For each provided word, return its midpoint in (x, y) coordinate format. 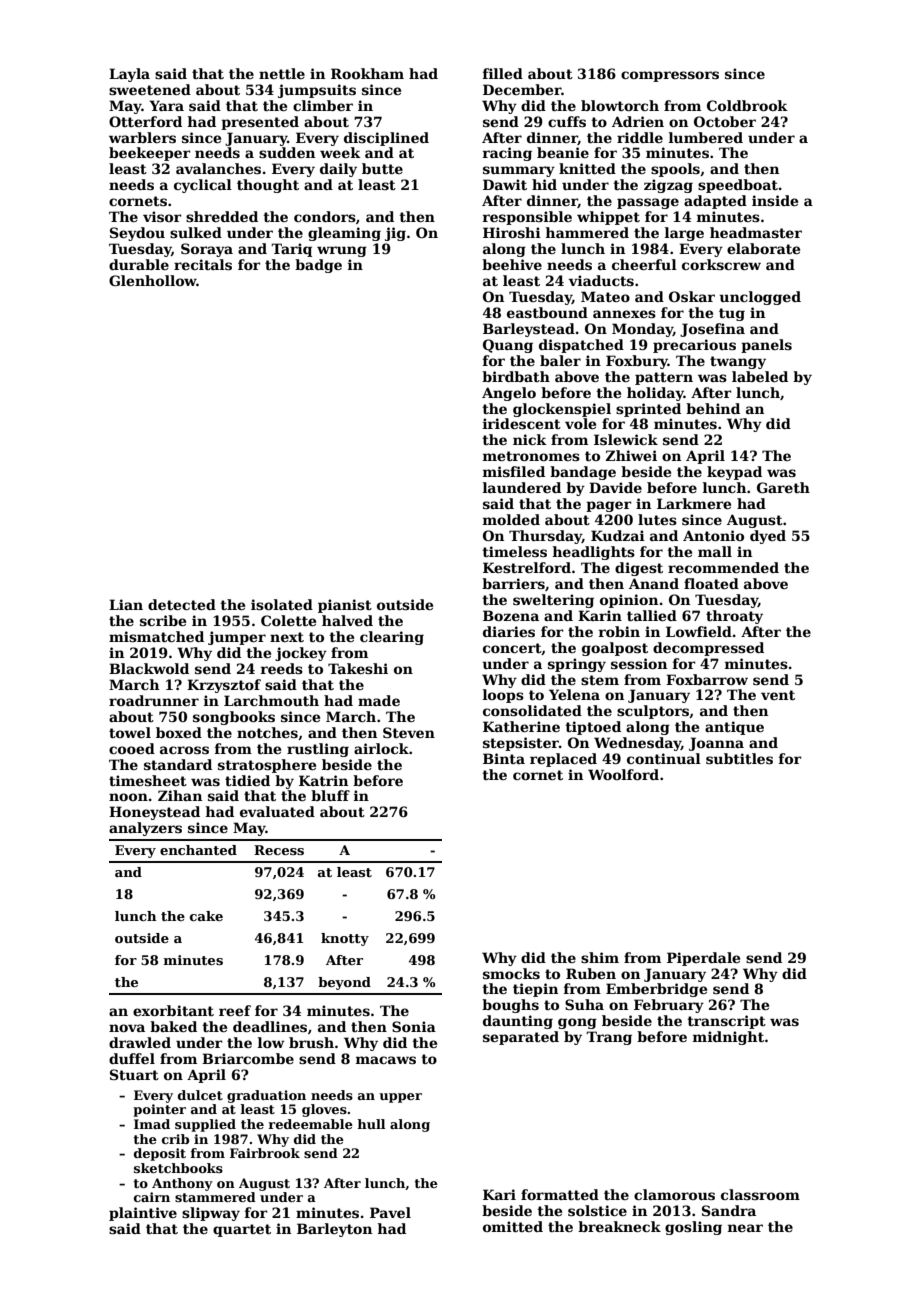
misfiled (514, 471)
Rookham (367, 73)
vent (778, 695)
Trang (609, 1038)
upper (400, 1098)
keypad (734, 473)
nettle (282, 73)
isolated (282, 604)
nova (127, 1028)
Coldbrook (747, 105)
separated (521, 1038)
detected (182, 604)
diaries (509, 631)
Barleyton (334, 1230)
